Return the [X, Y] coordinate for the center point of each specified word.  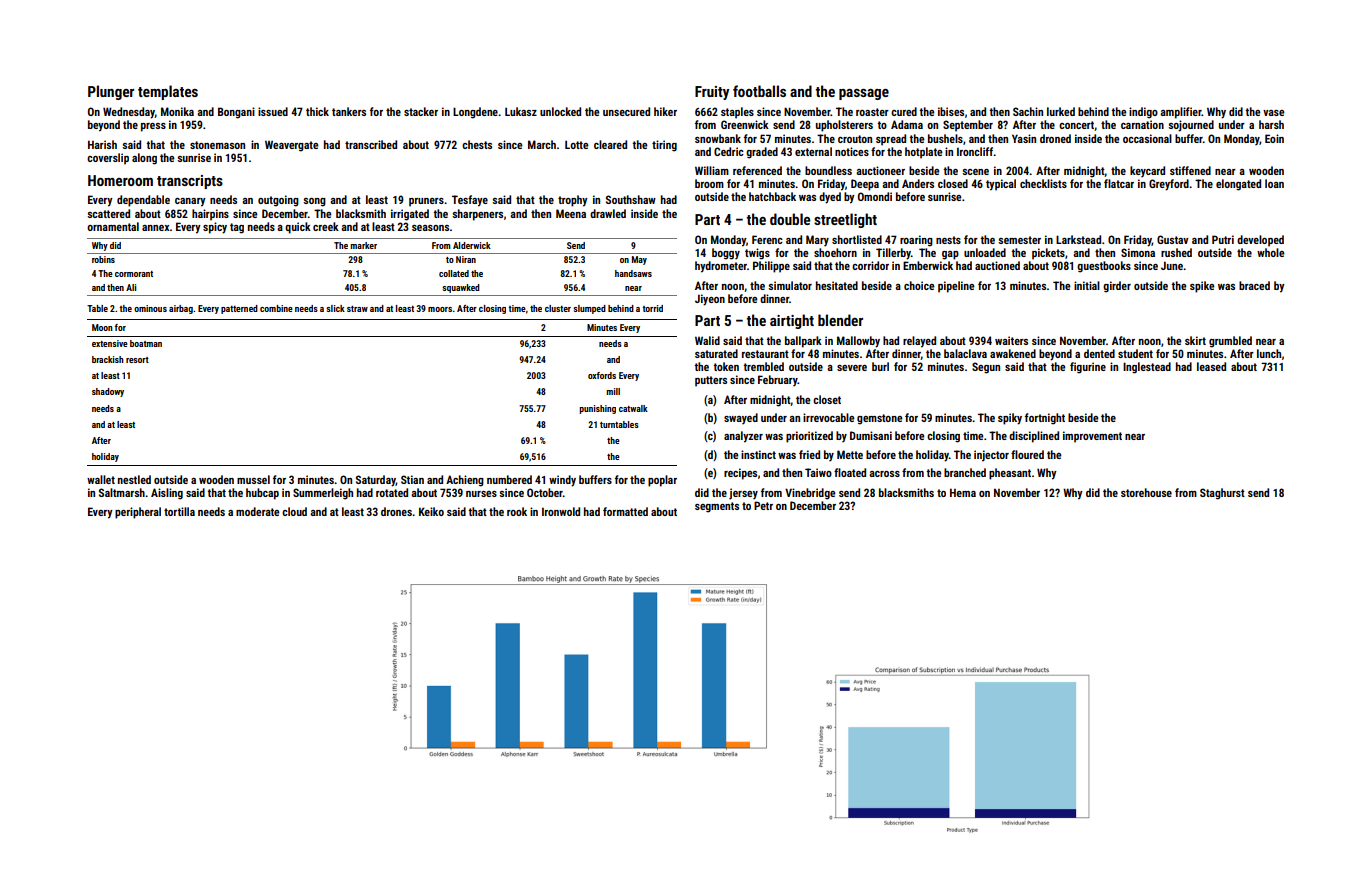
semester [1019, 240]
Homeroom [120, 180]
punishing [597, 409]
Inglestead [1147, 368]
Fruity [712, 93]
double [790, 219]
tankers [349, 111]
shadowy [108, 392]
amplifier [1181, 113]
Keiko [431, 511]
